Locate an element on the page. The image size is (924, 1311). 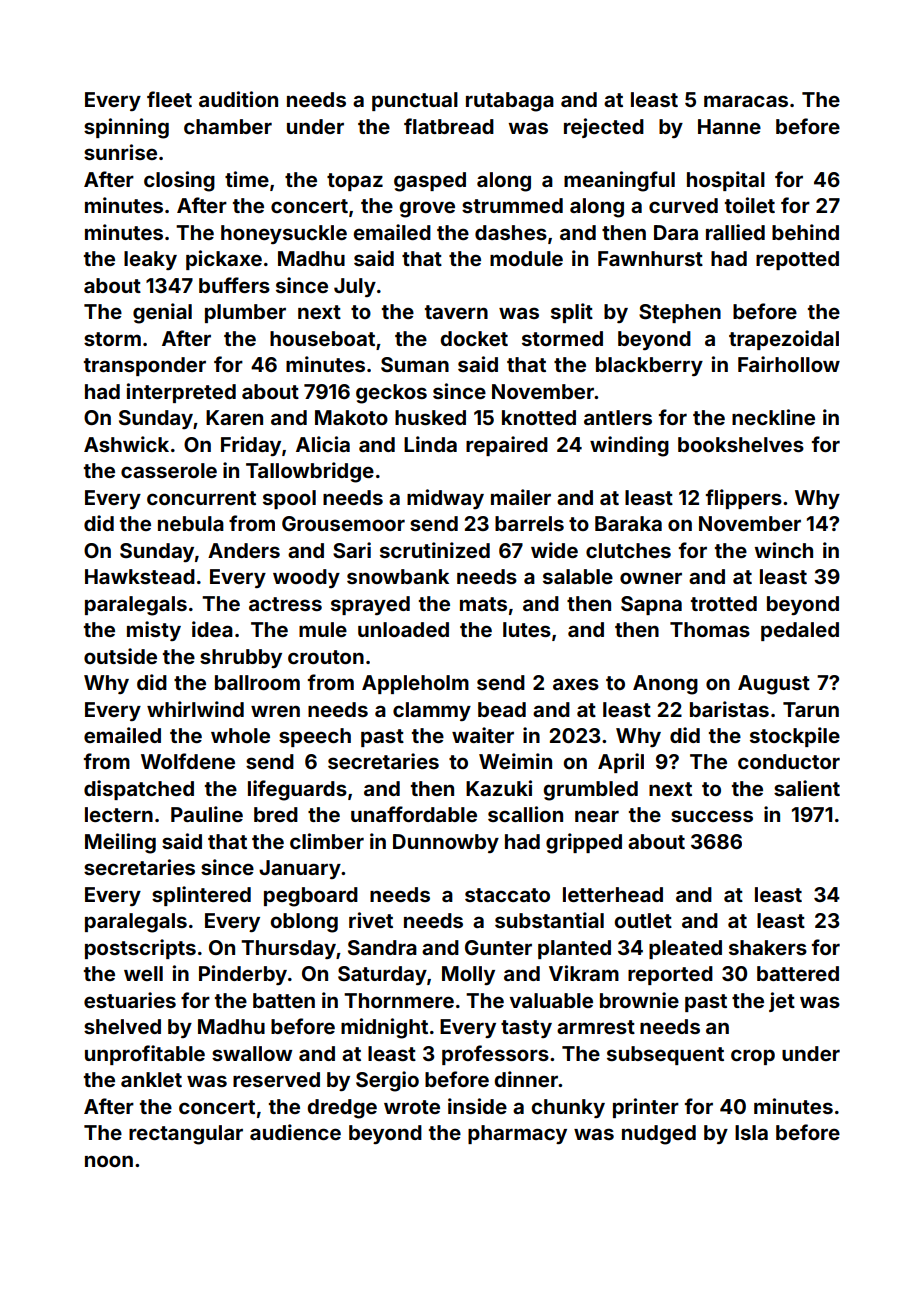
Hawkstead is located at coordinates (140, 576).
